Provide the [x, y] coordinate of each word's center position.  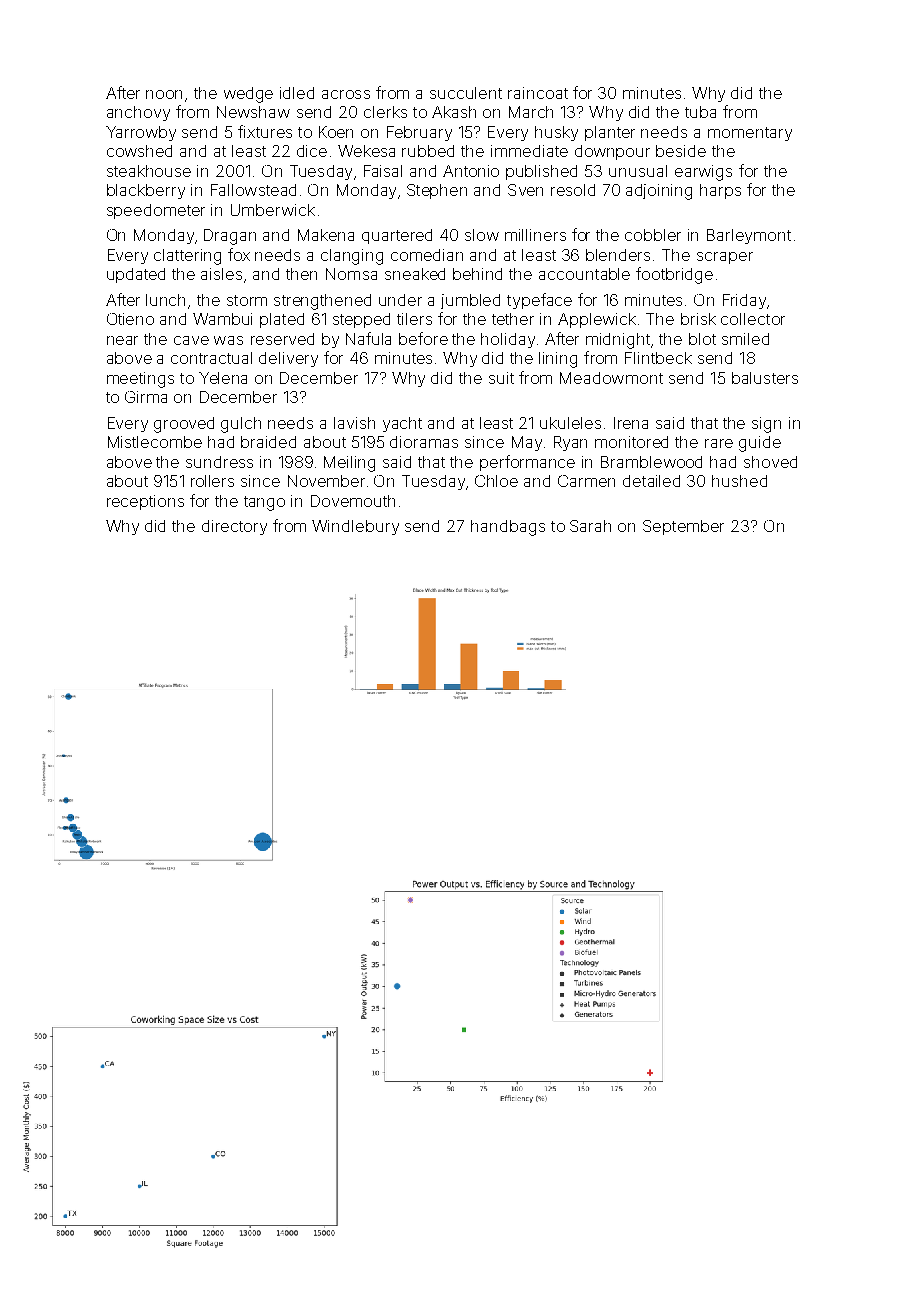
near [122, 340]
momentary [750, 134]
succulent [466, 93]
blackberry [146, 191]
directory [234, 527]
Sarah [590, 526]
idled [297, 93]
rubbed [428, 151]
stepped [361, 320]
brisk [698, 319]
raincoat [538, 93]
